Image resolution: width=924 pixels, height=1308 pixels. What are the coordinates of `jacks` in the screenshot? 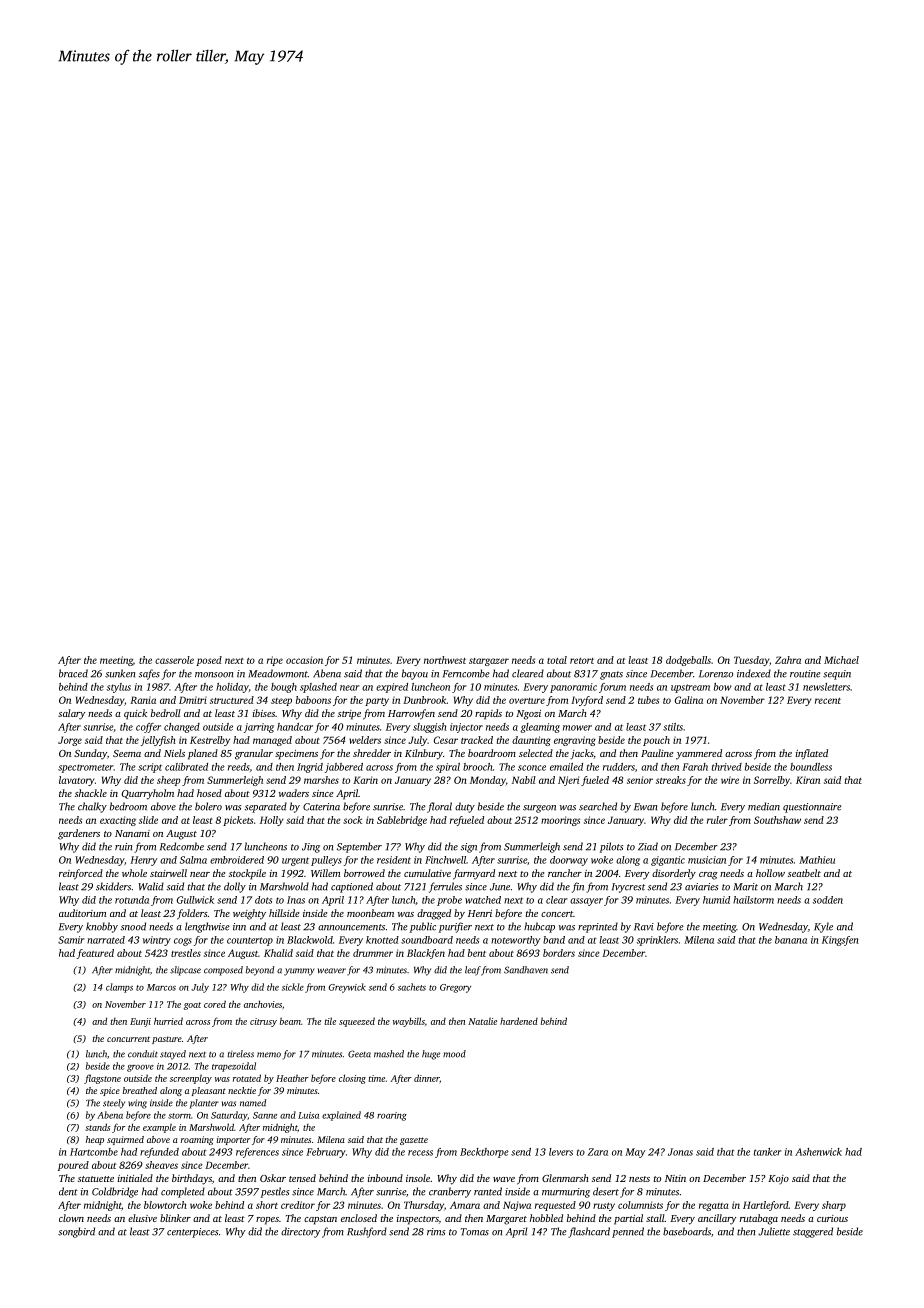 It's located at (581, 754).
